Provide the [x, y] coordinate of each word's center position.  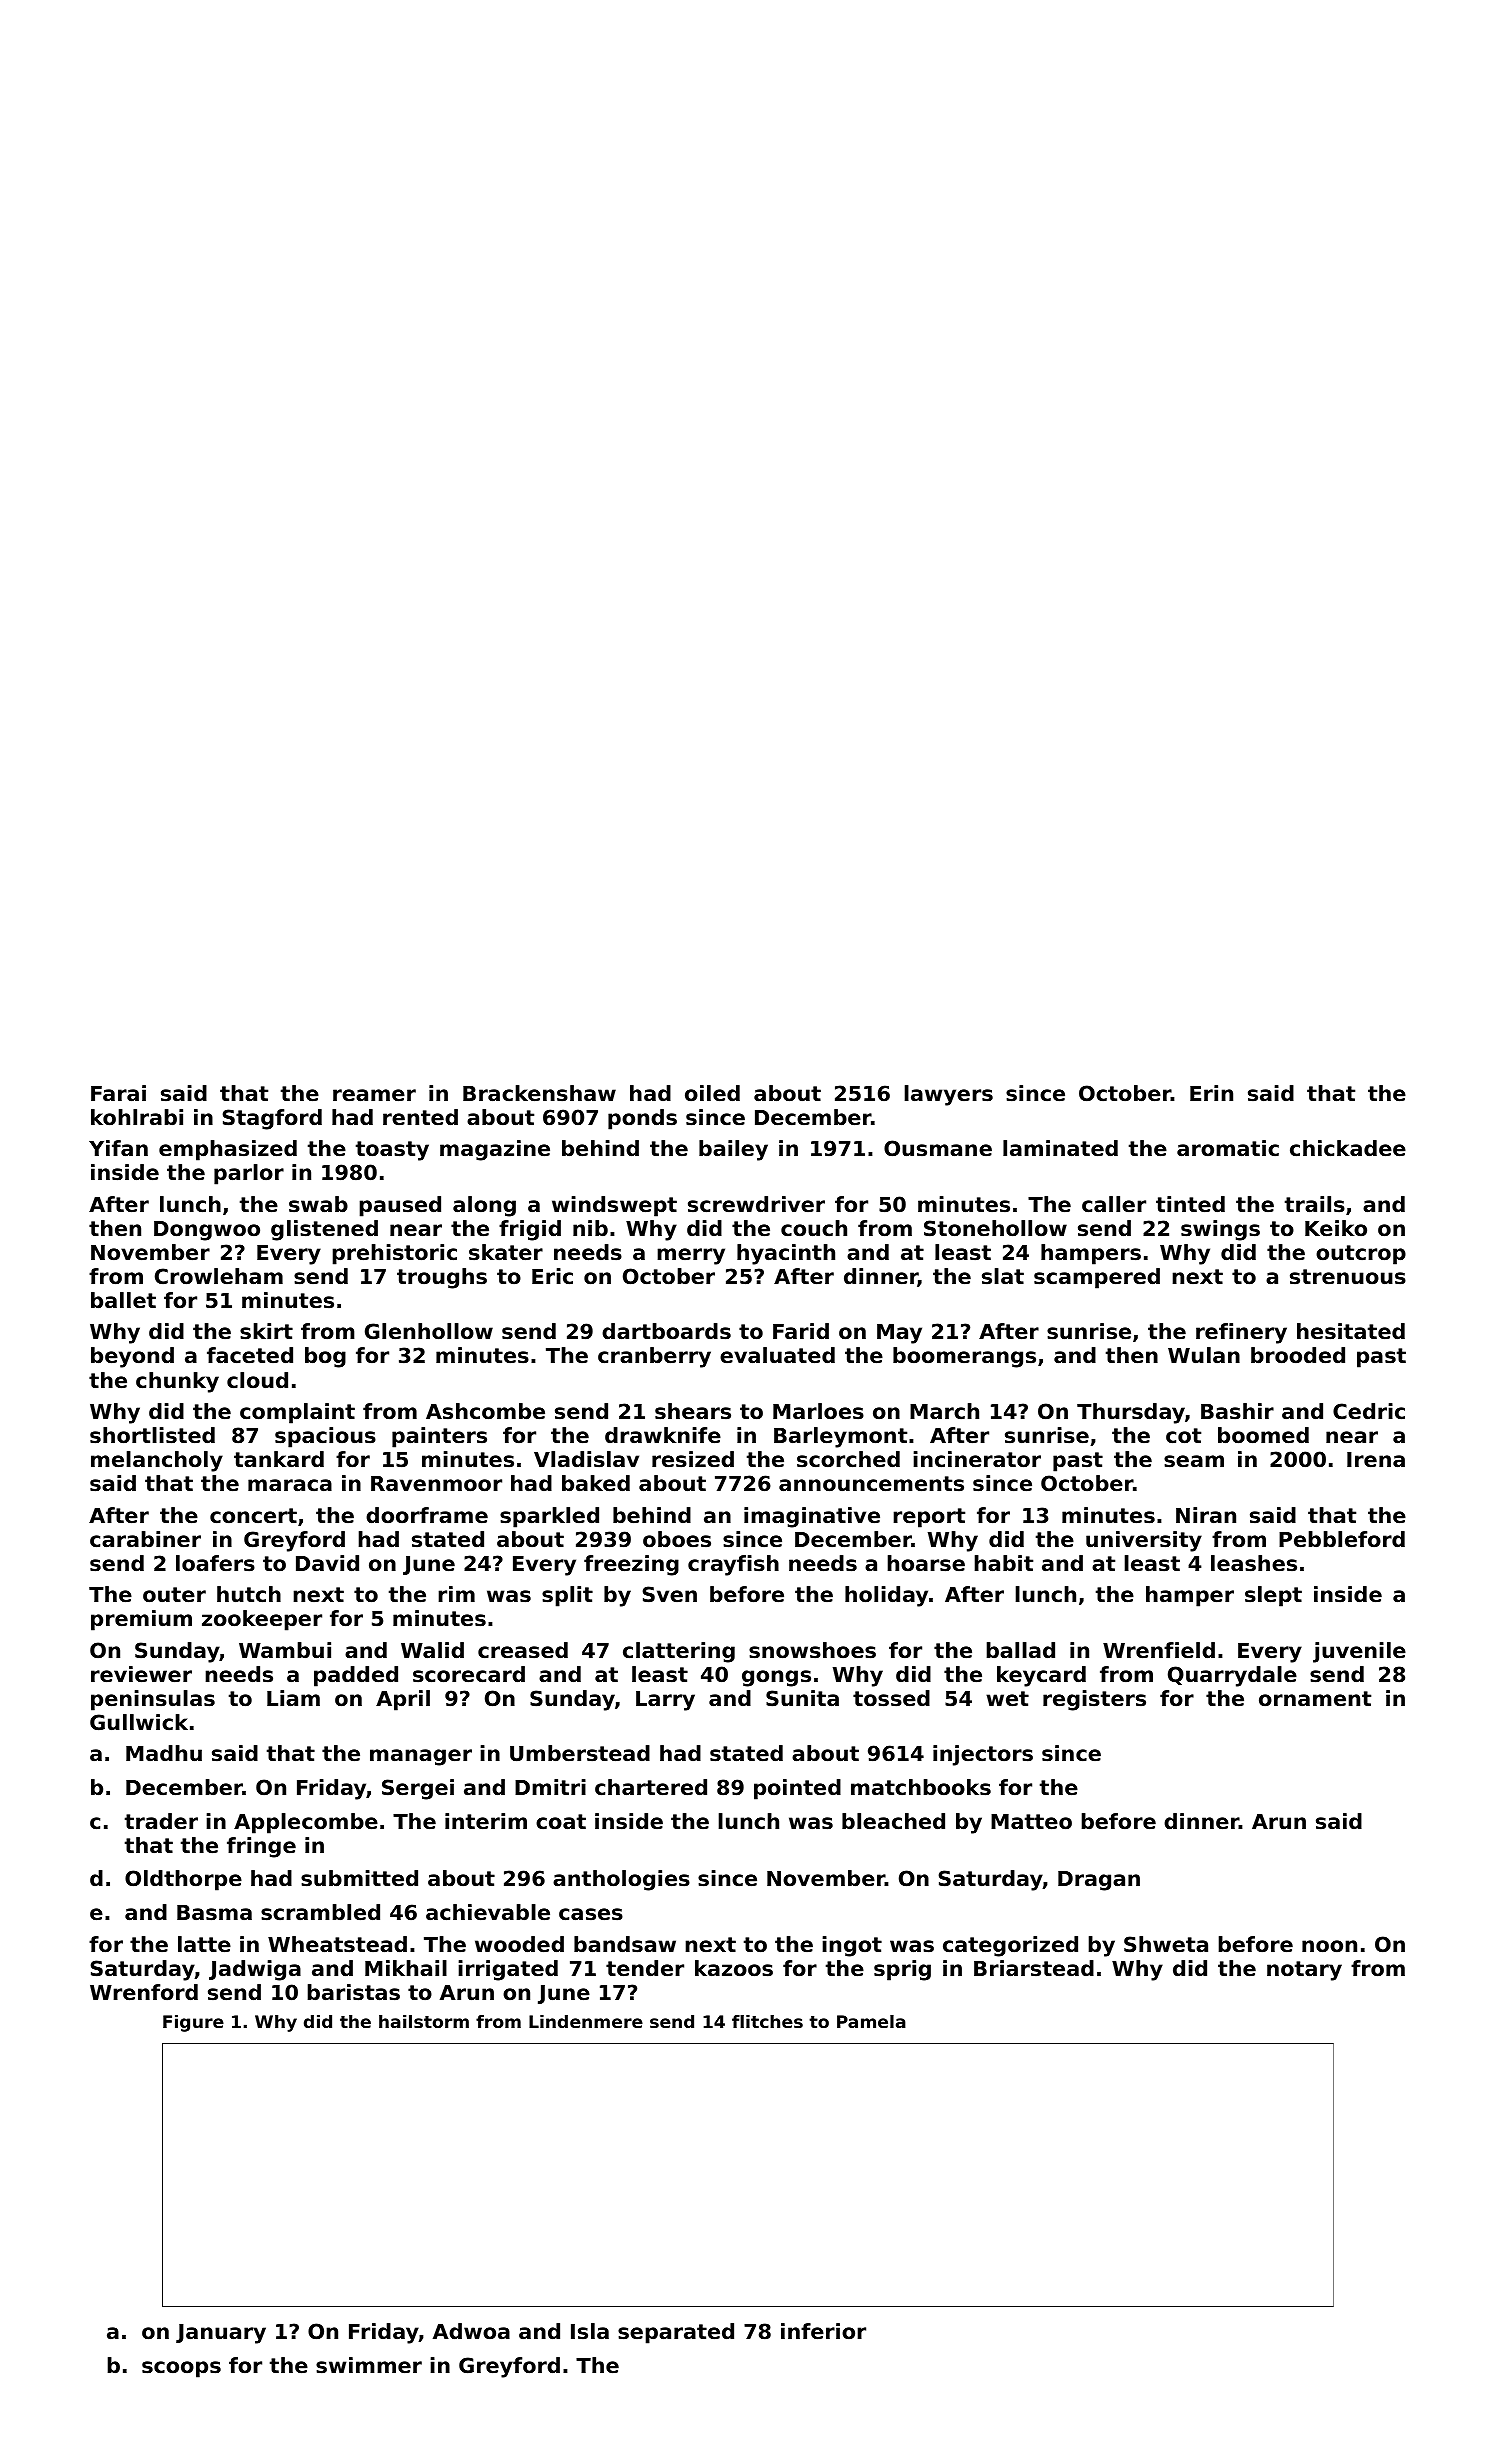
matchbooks [921, 1787]
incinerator [977, 1459]
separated [676, 2333]
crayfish [733, 1565]
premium [141, 1620]
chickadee [1348, 1148]
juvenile [1359, 1652]
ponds [642, 1119]
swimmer [369, 2365]
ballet [123, 1300]
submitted [359, 1878]
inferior [823, 2331]
